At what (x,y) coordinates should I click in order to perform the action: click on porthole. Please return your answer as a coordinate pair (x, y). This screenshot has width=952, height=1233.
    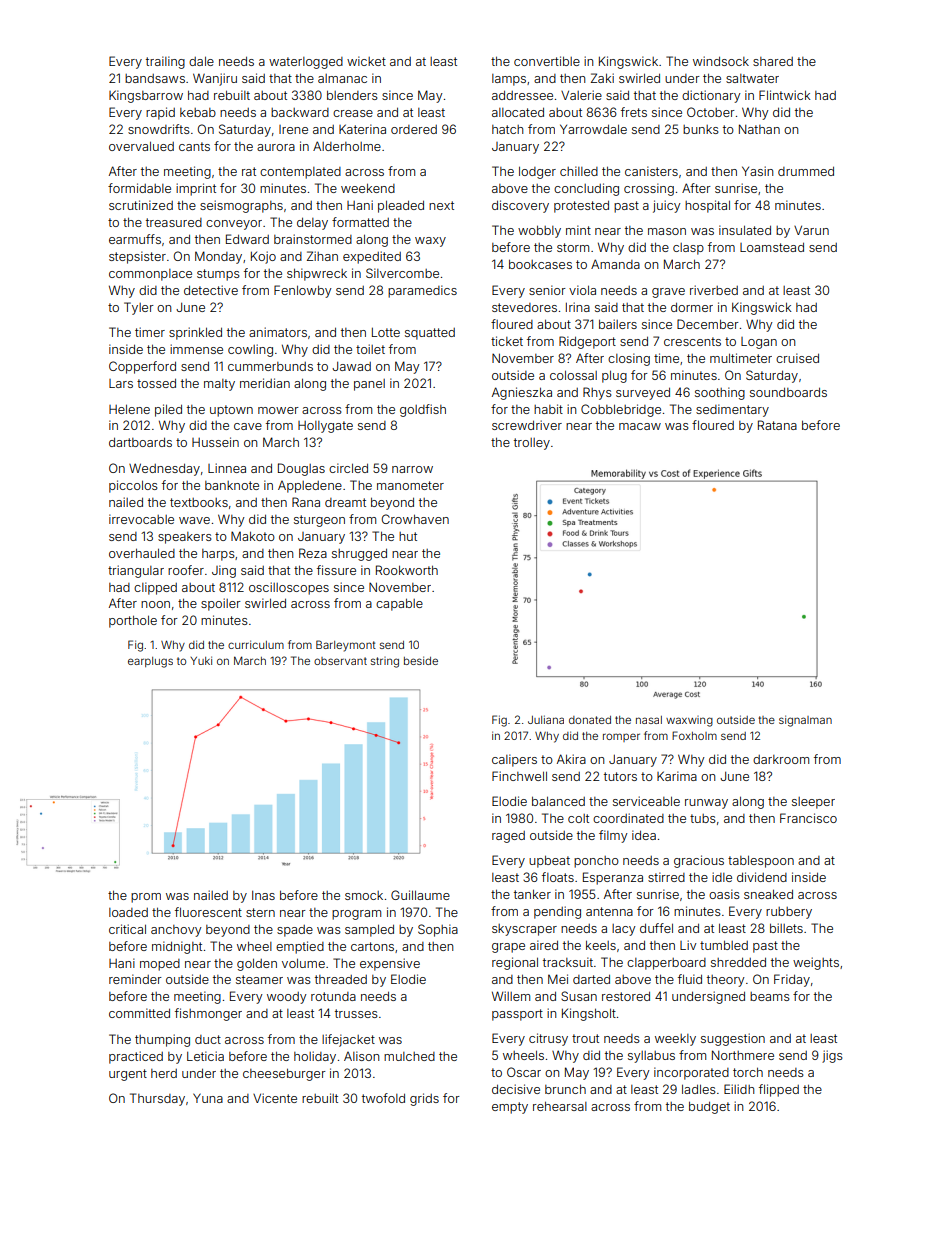
    Looking at the image, I should click on (133, 621).
